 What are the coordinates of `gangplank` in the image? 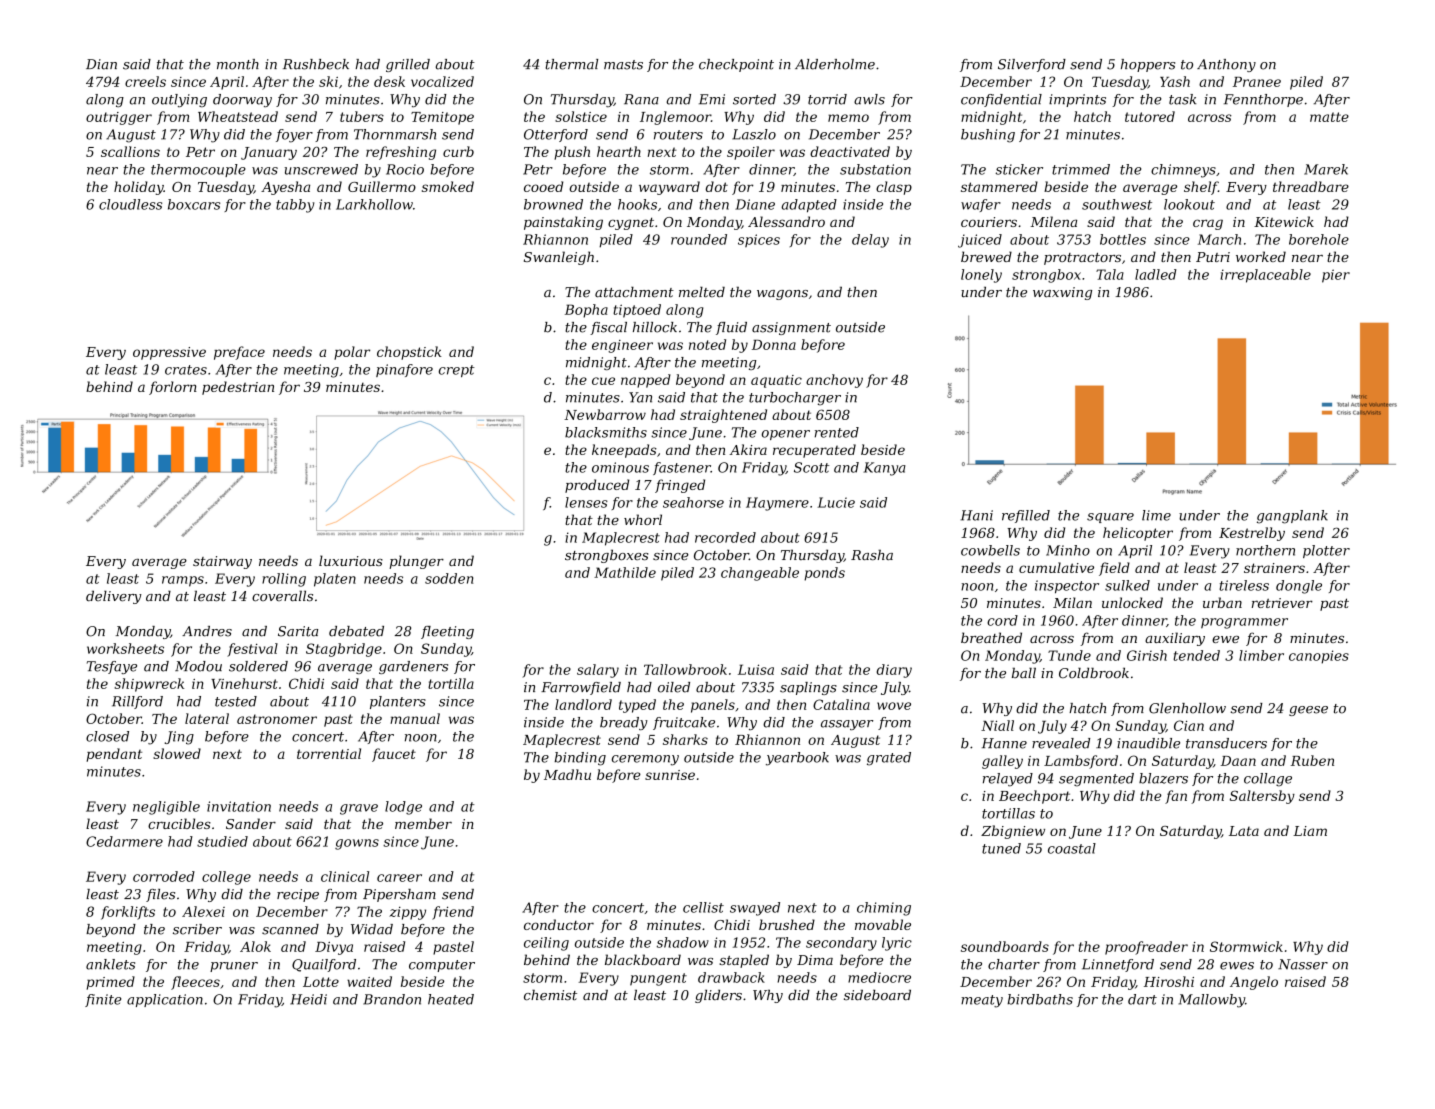 It's located at (1292, 517).
